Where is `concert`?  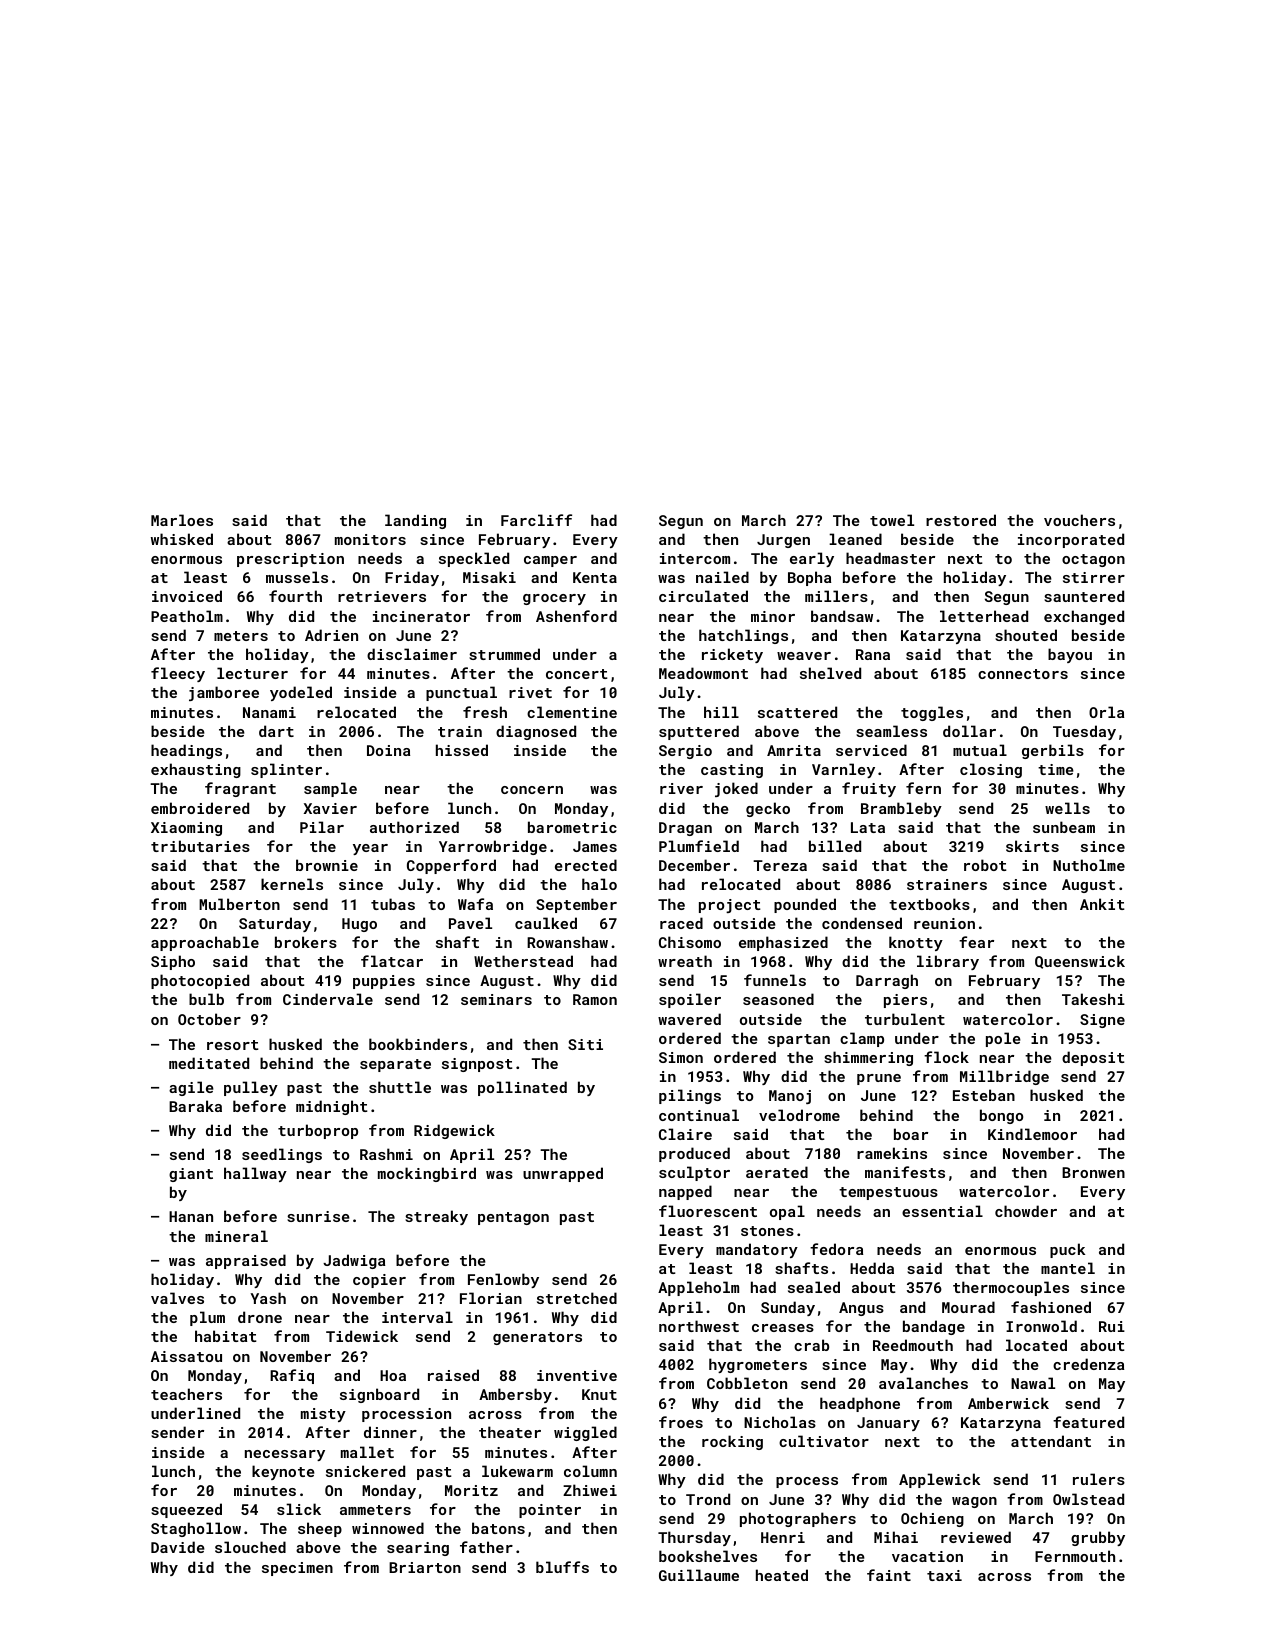
concert is located at coordinates (577, 674).
